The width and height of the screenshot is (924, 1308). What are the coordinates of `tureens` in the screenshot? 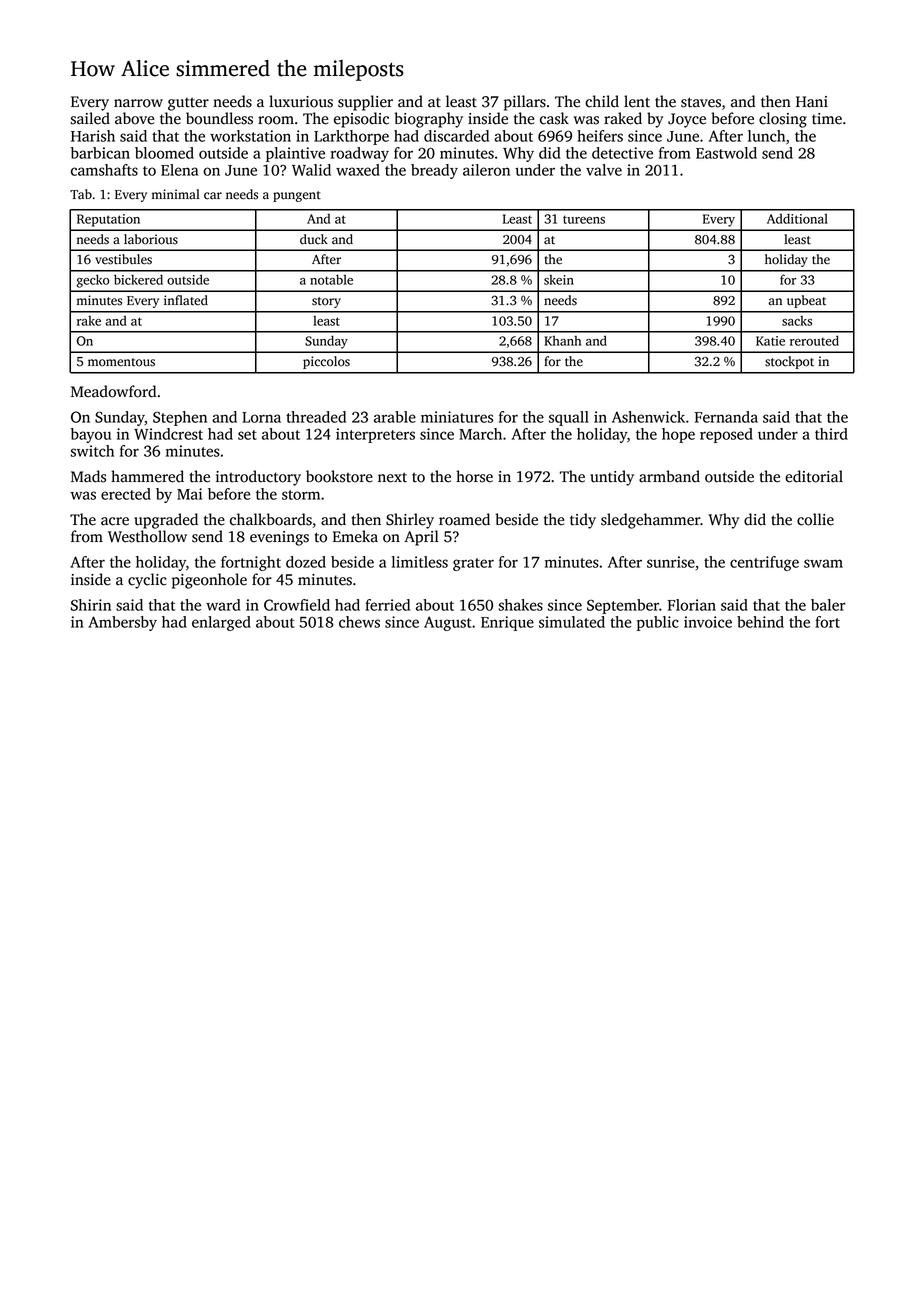 It's located at (584, 219).
